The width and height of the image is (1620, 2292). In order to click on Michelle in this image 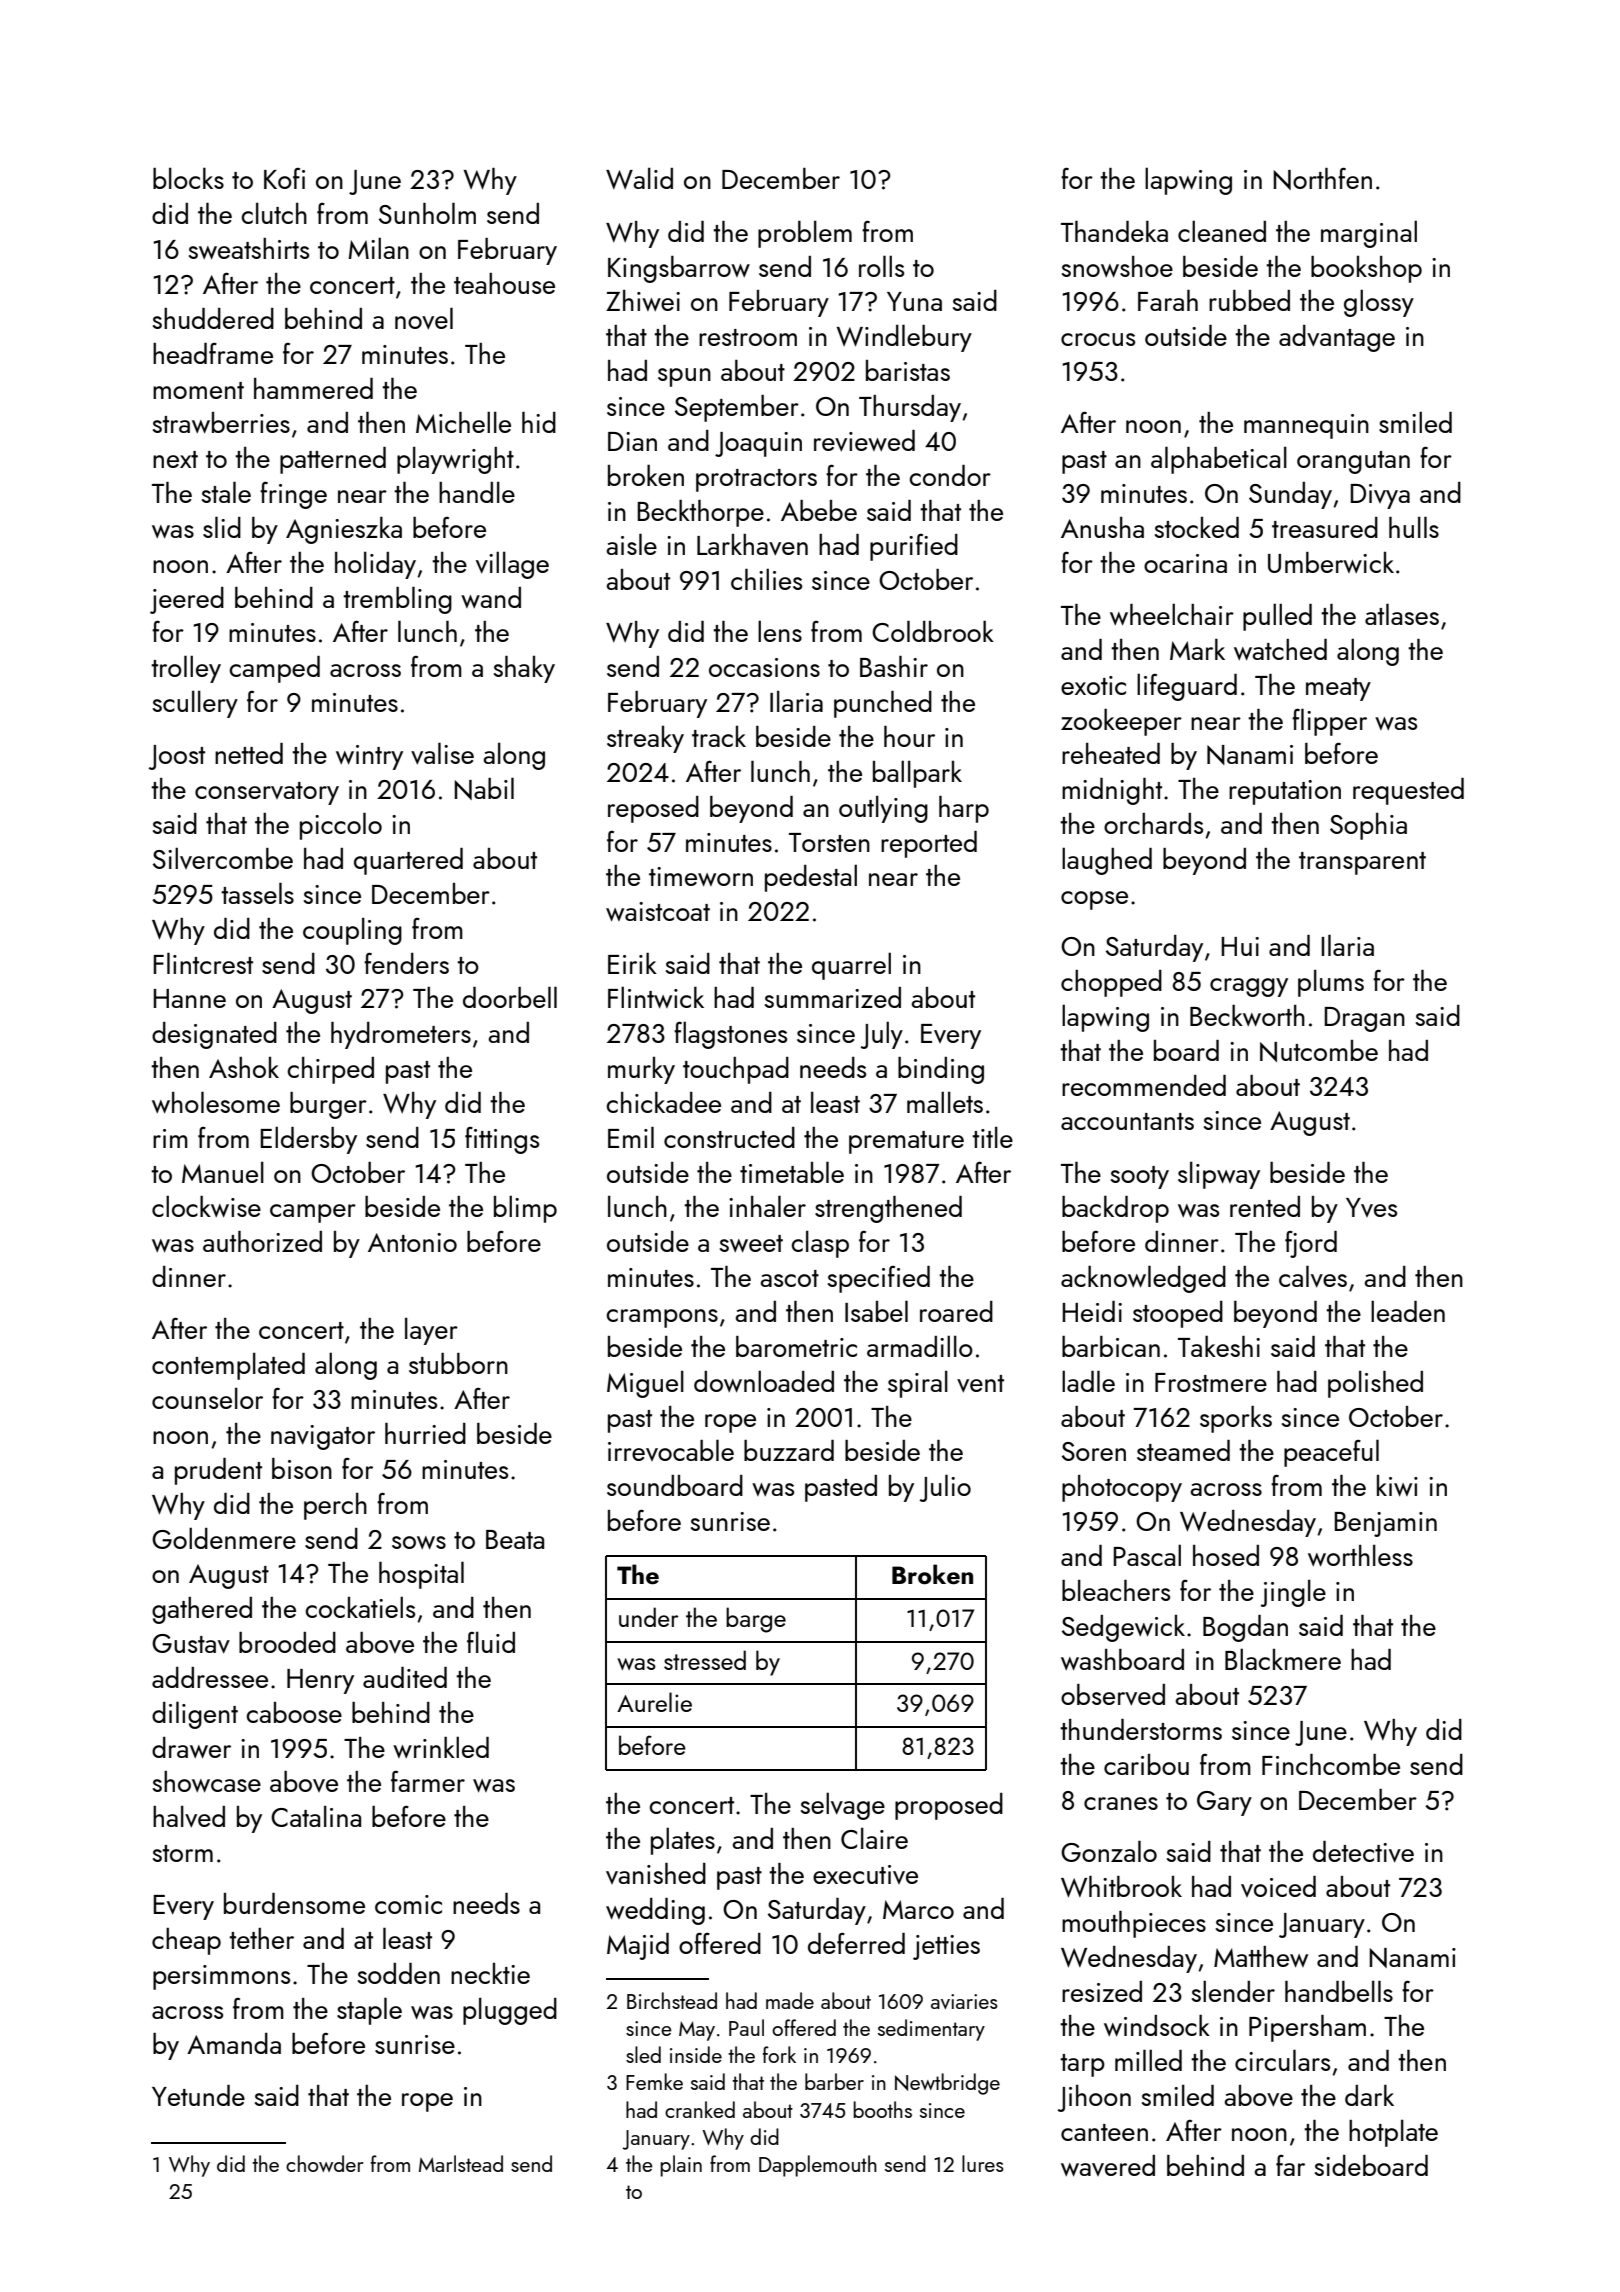, I will do `click(463, 422)`.
